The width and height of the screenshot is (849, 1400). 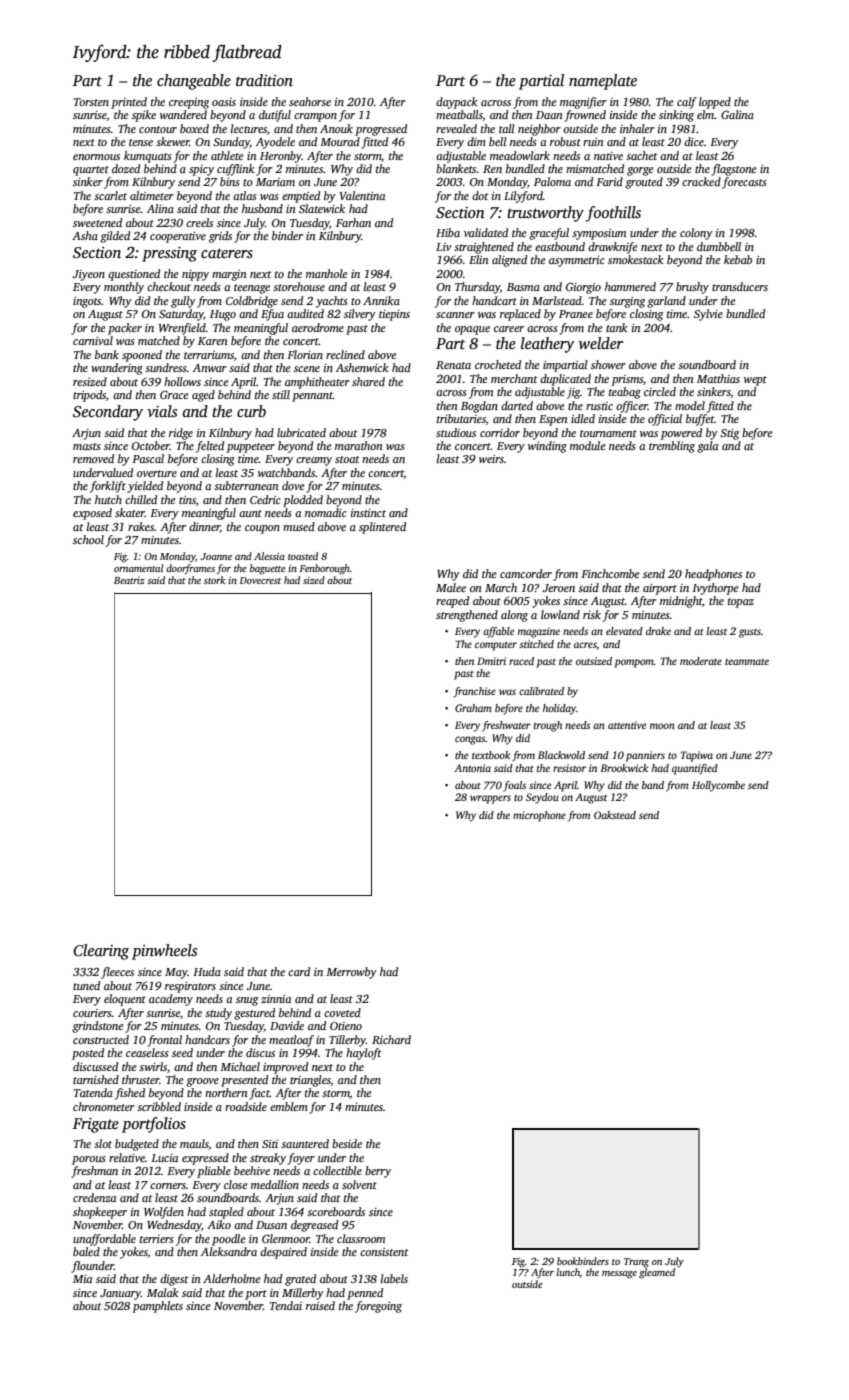 I want to click on hayloft, so click(x=364, y=1054).
